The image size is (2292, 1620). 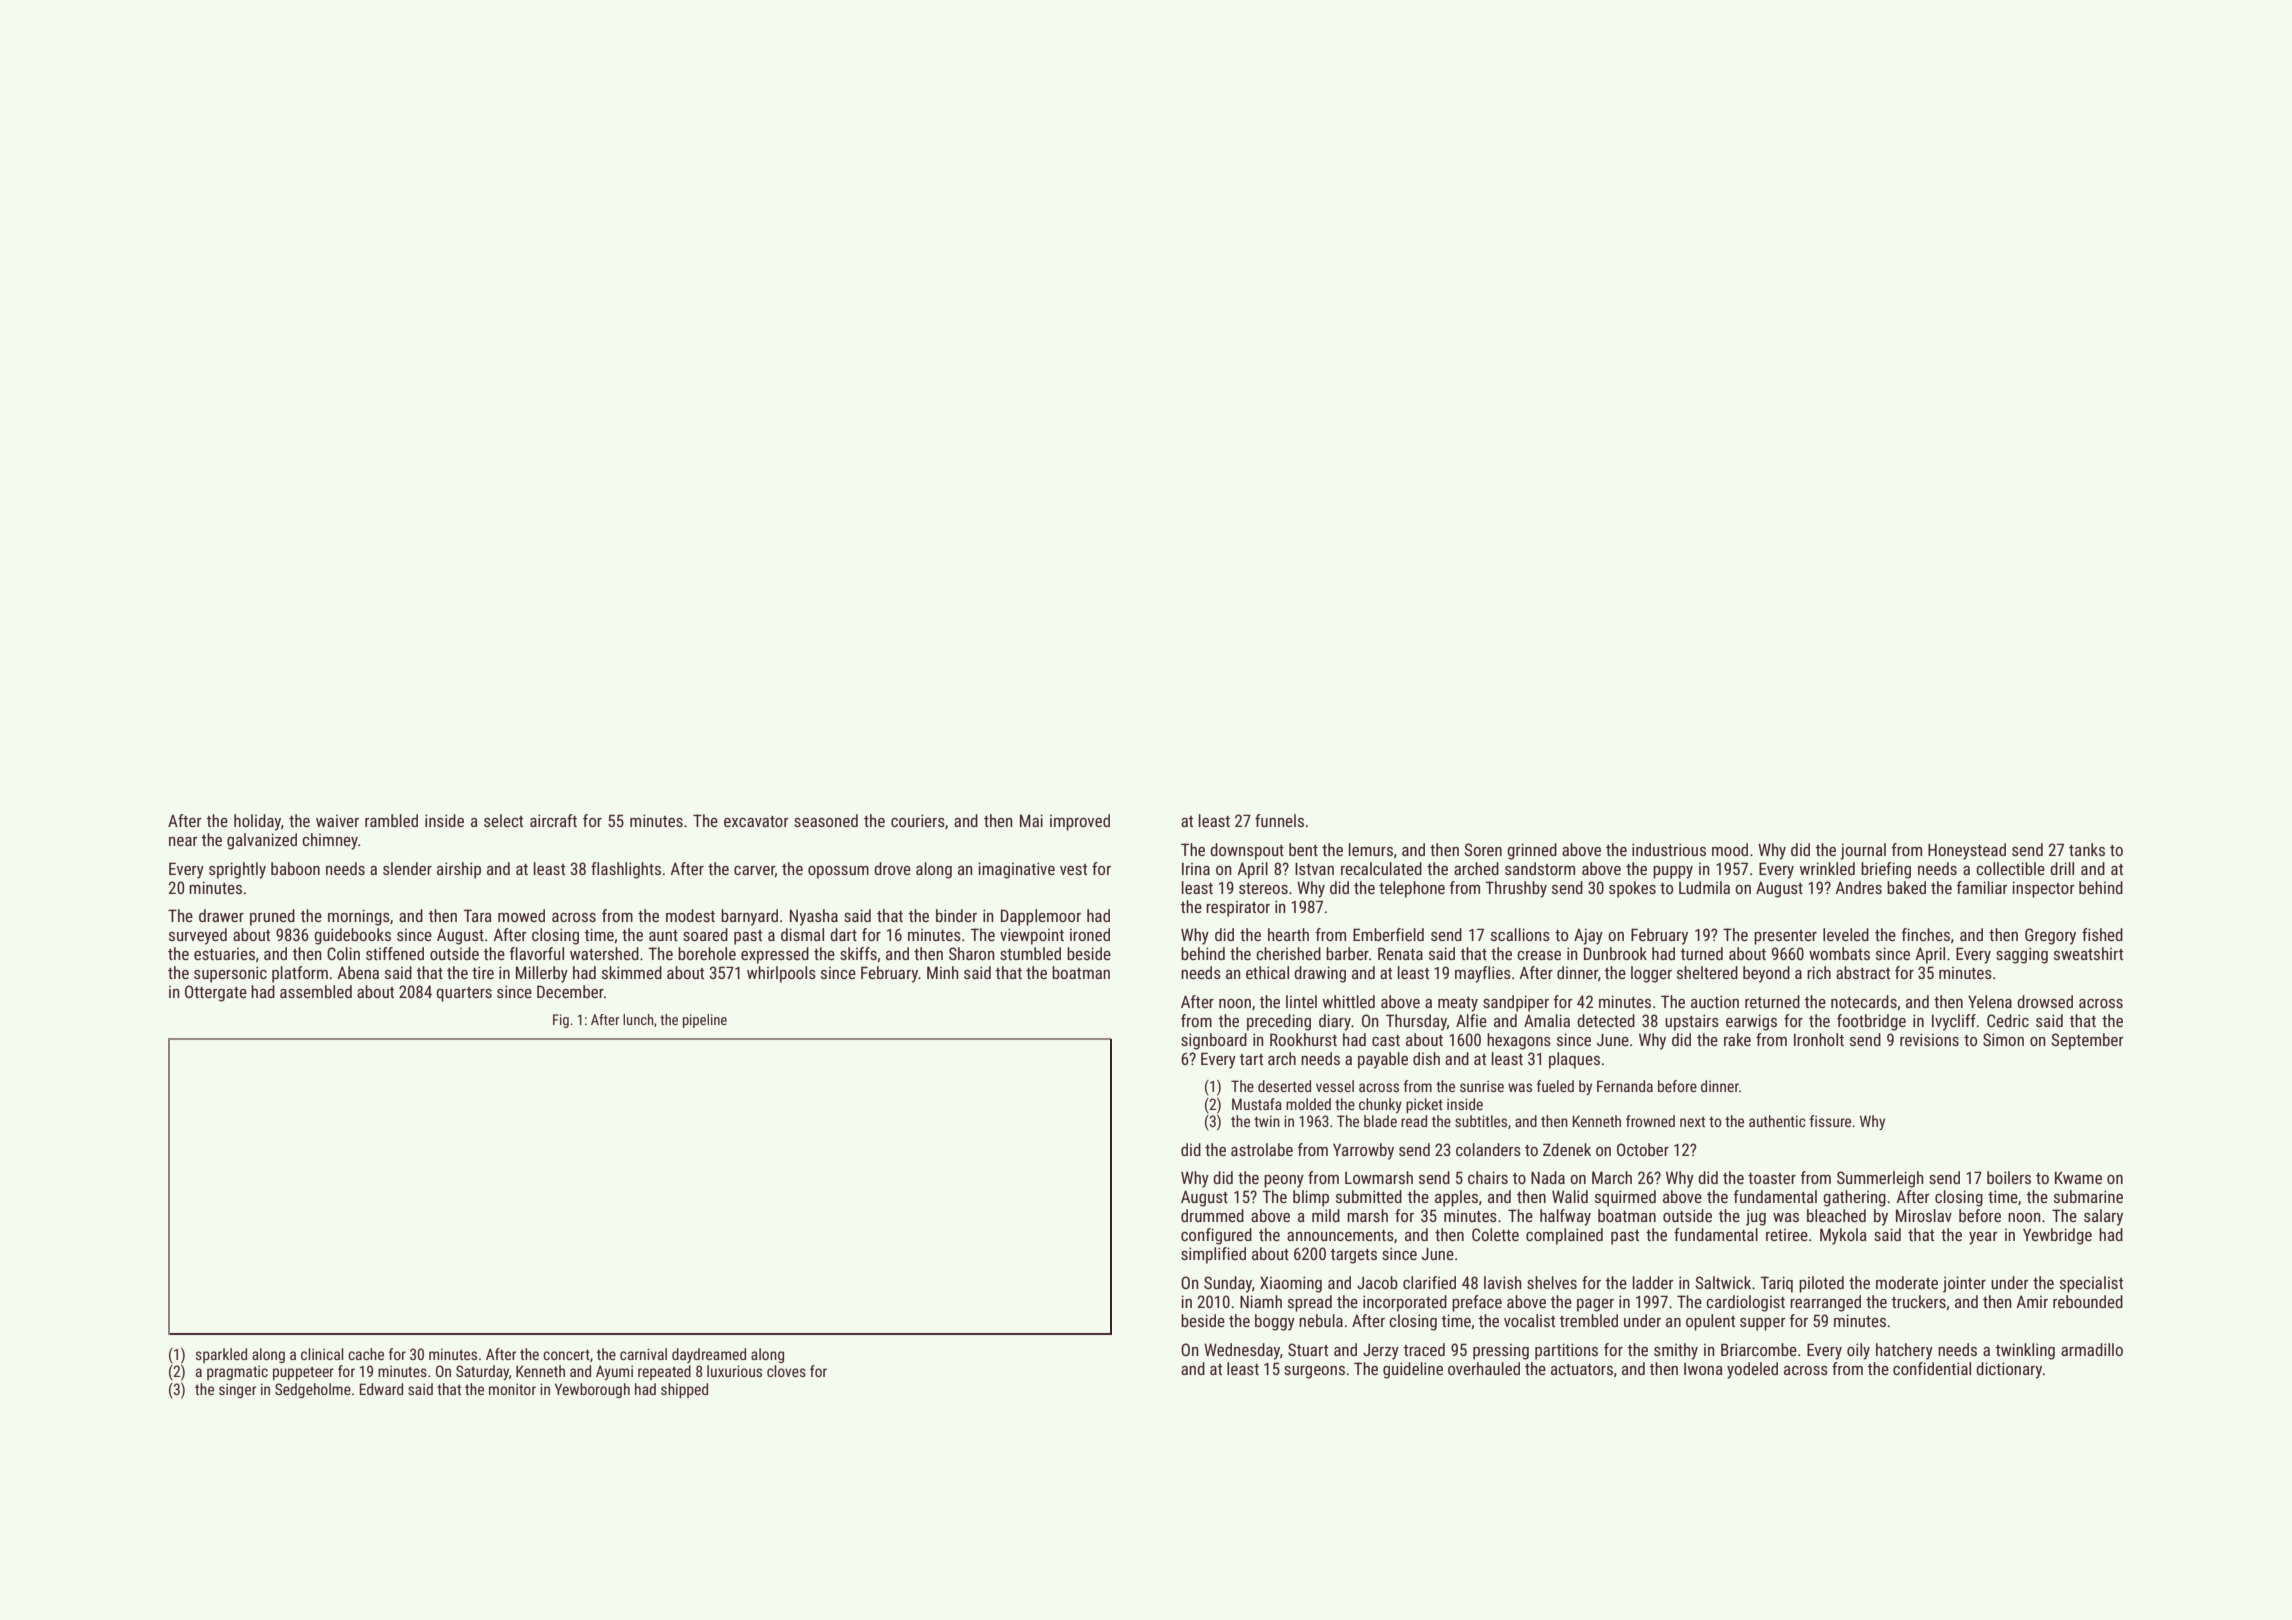 I want to click on dictionary, so click(x=2009, y=1370).
